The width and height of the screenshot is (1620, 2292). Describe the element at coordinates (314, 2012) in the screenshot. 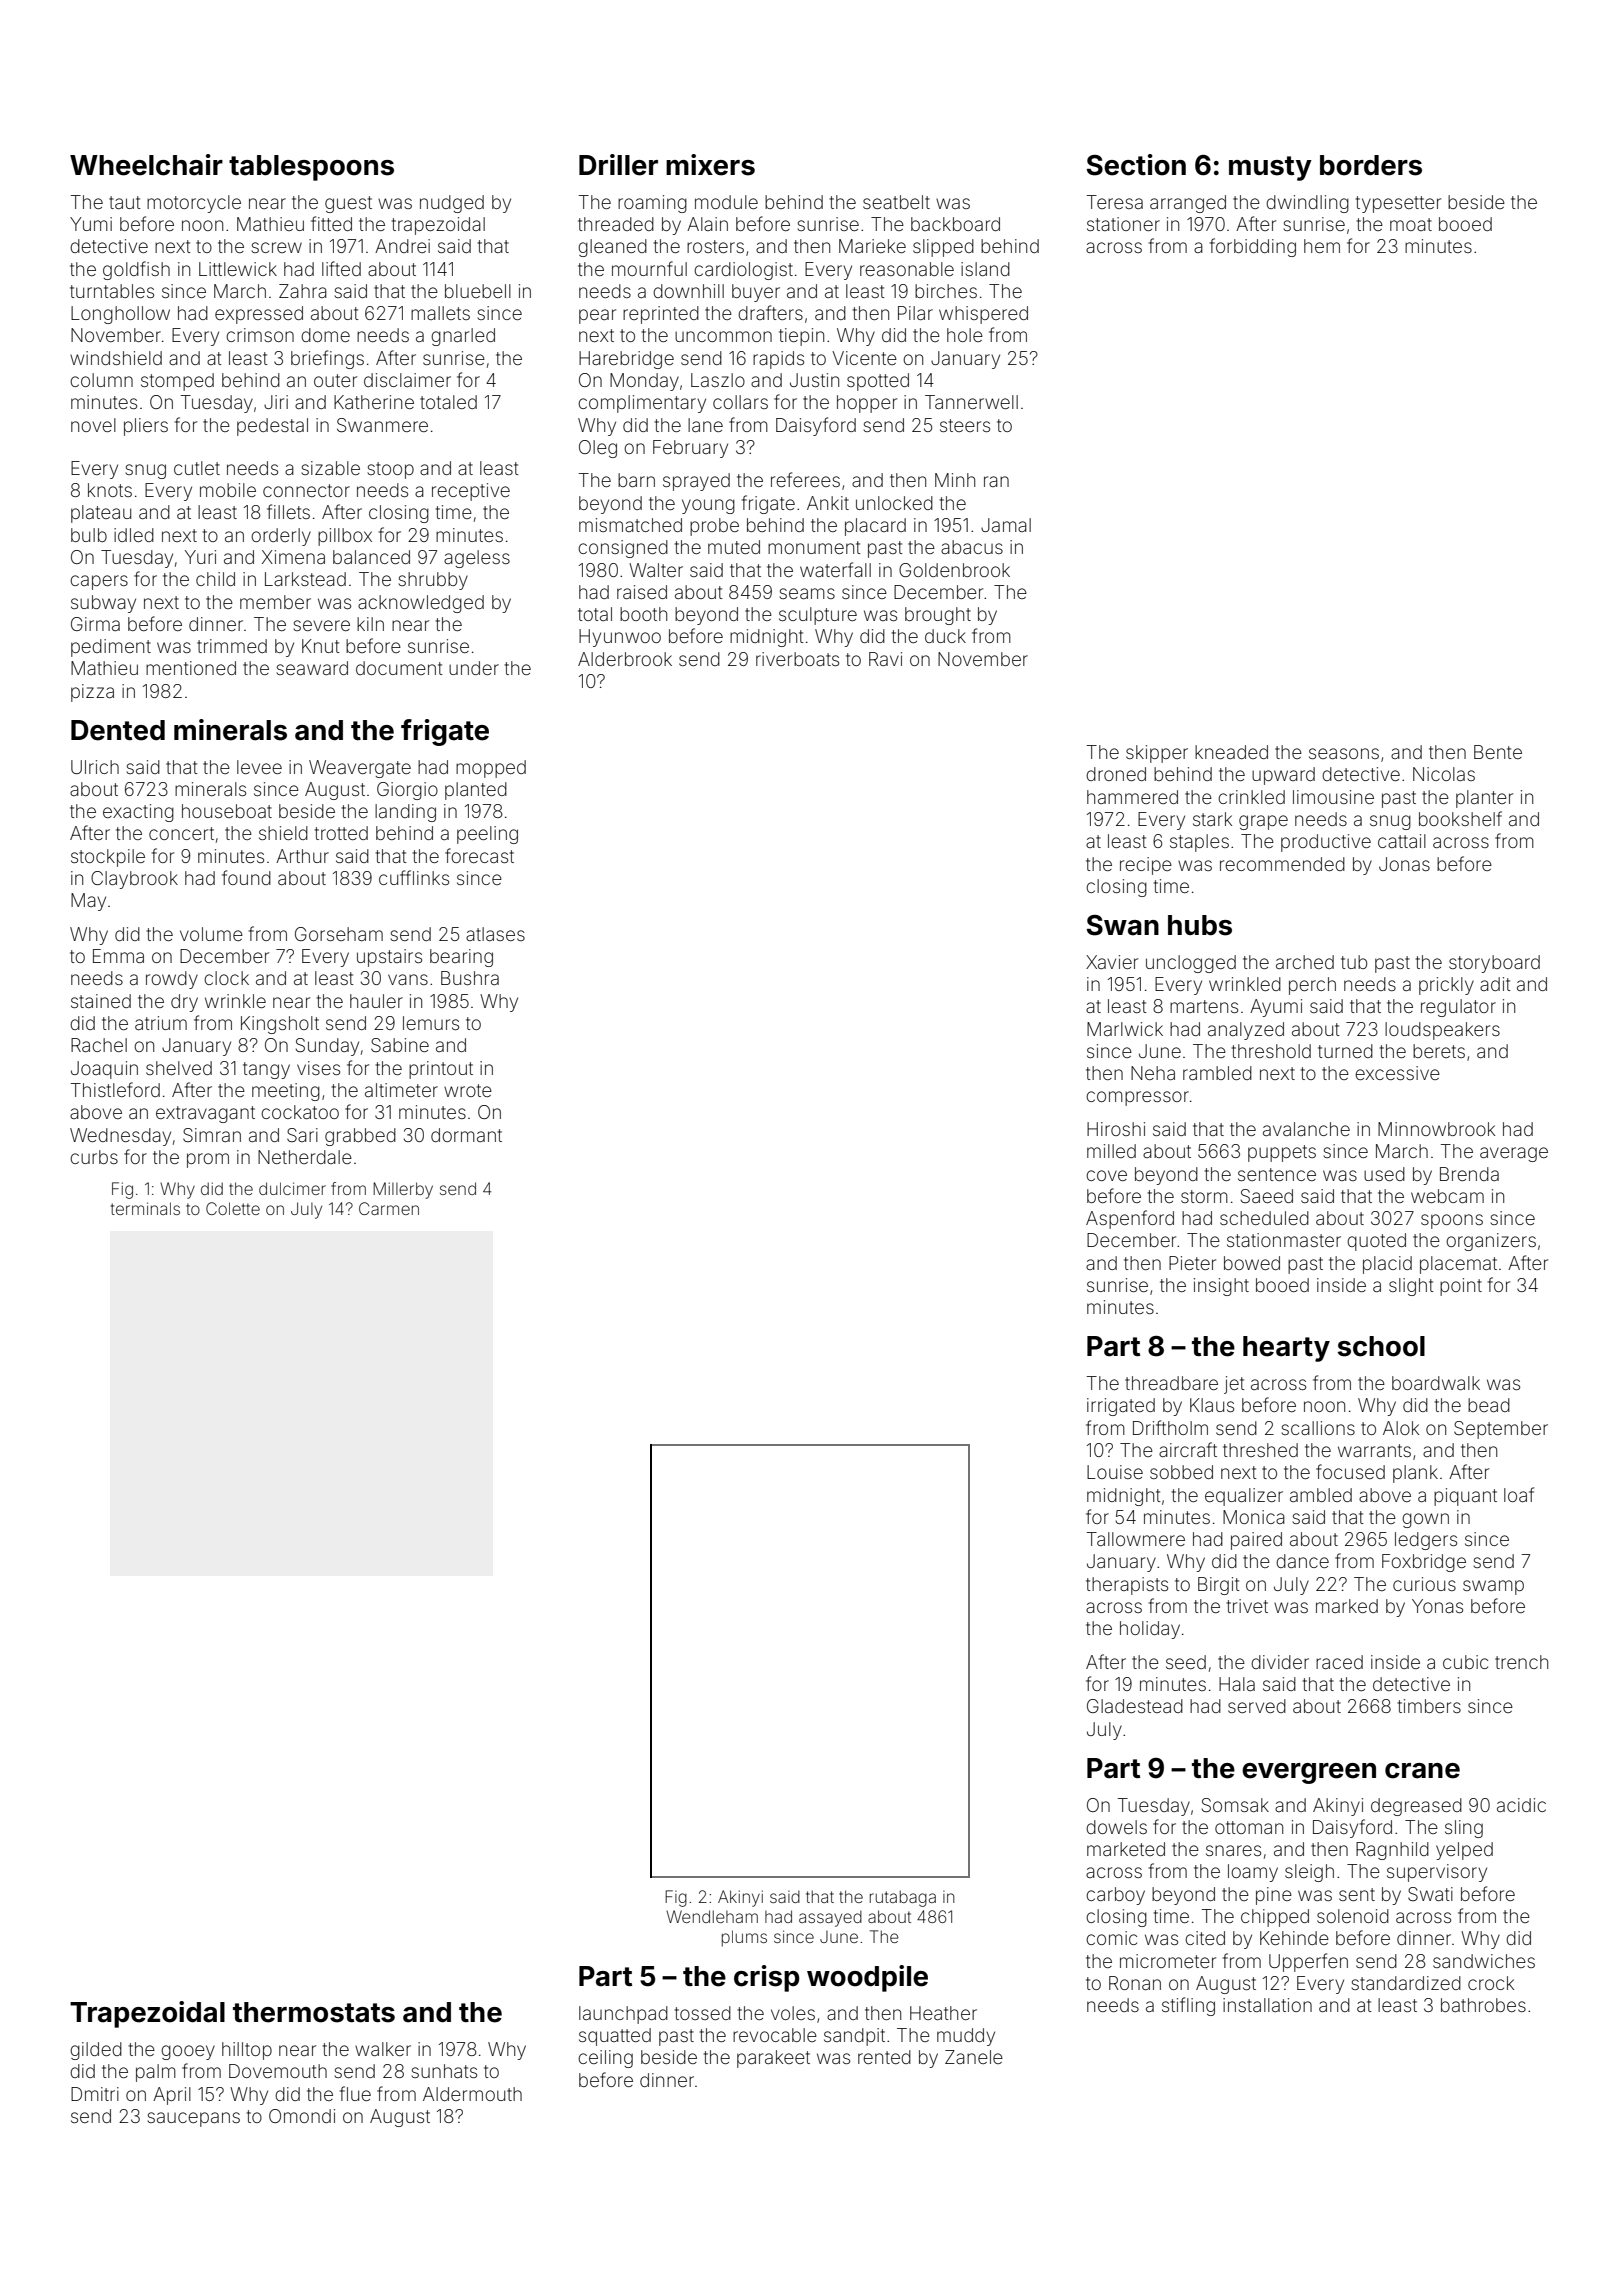

I see `thermostats` at that location.
